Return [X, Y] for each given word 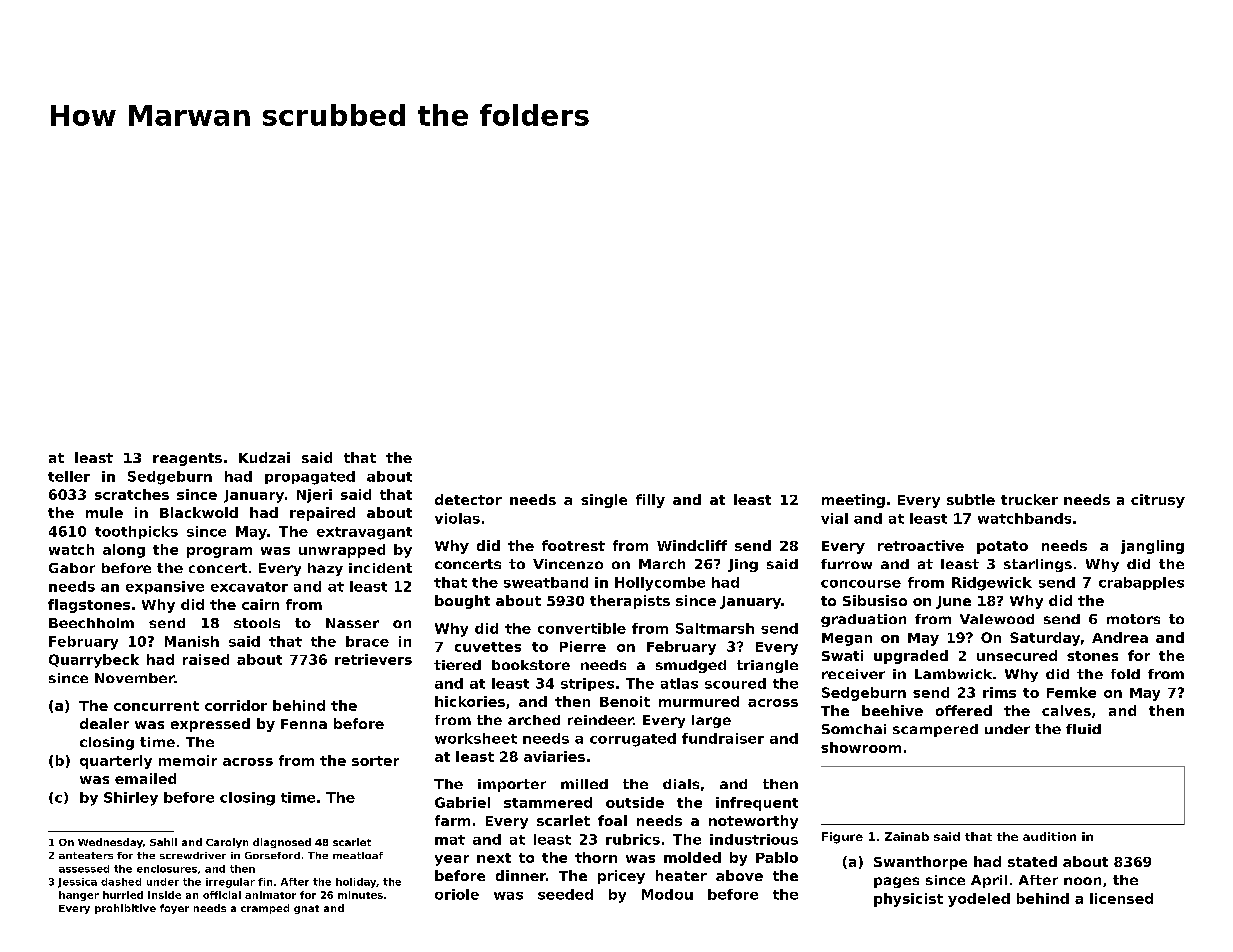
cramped [265, 909]
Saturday [1045, 639]
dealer [104, 723]
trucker [1029, 499]
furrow [846, 564]
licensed [1121, 898]
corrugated [633, 740]
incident [380, 568]
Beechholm [91, 623]
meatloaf [358, 855]
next [494, 858]
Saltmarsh [715, 628]
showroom [861, 747]
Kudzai [264, 457]
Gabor [72, 568]
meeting [853, 501]
